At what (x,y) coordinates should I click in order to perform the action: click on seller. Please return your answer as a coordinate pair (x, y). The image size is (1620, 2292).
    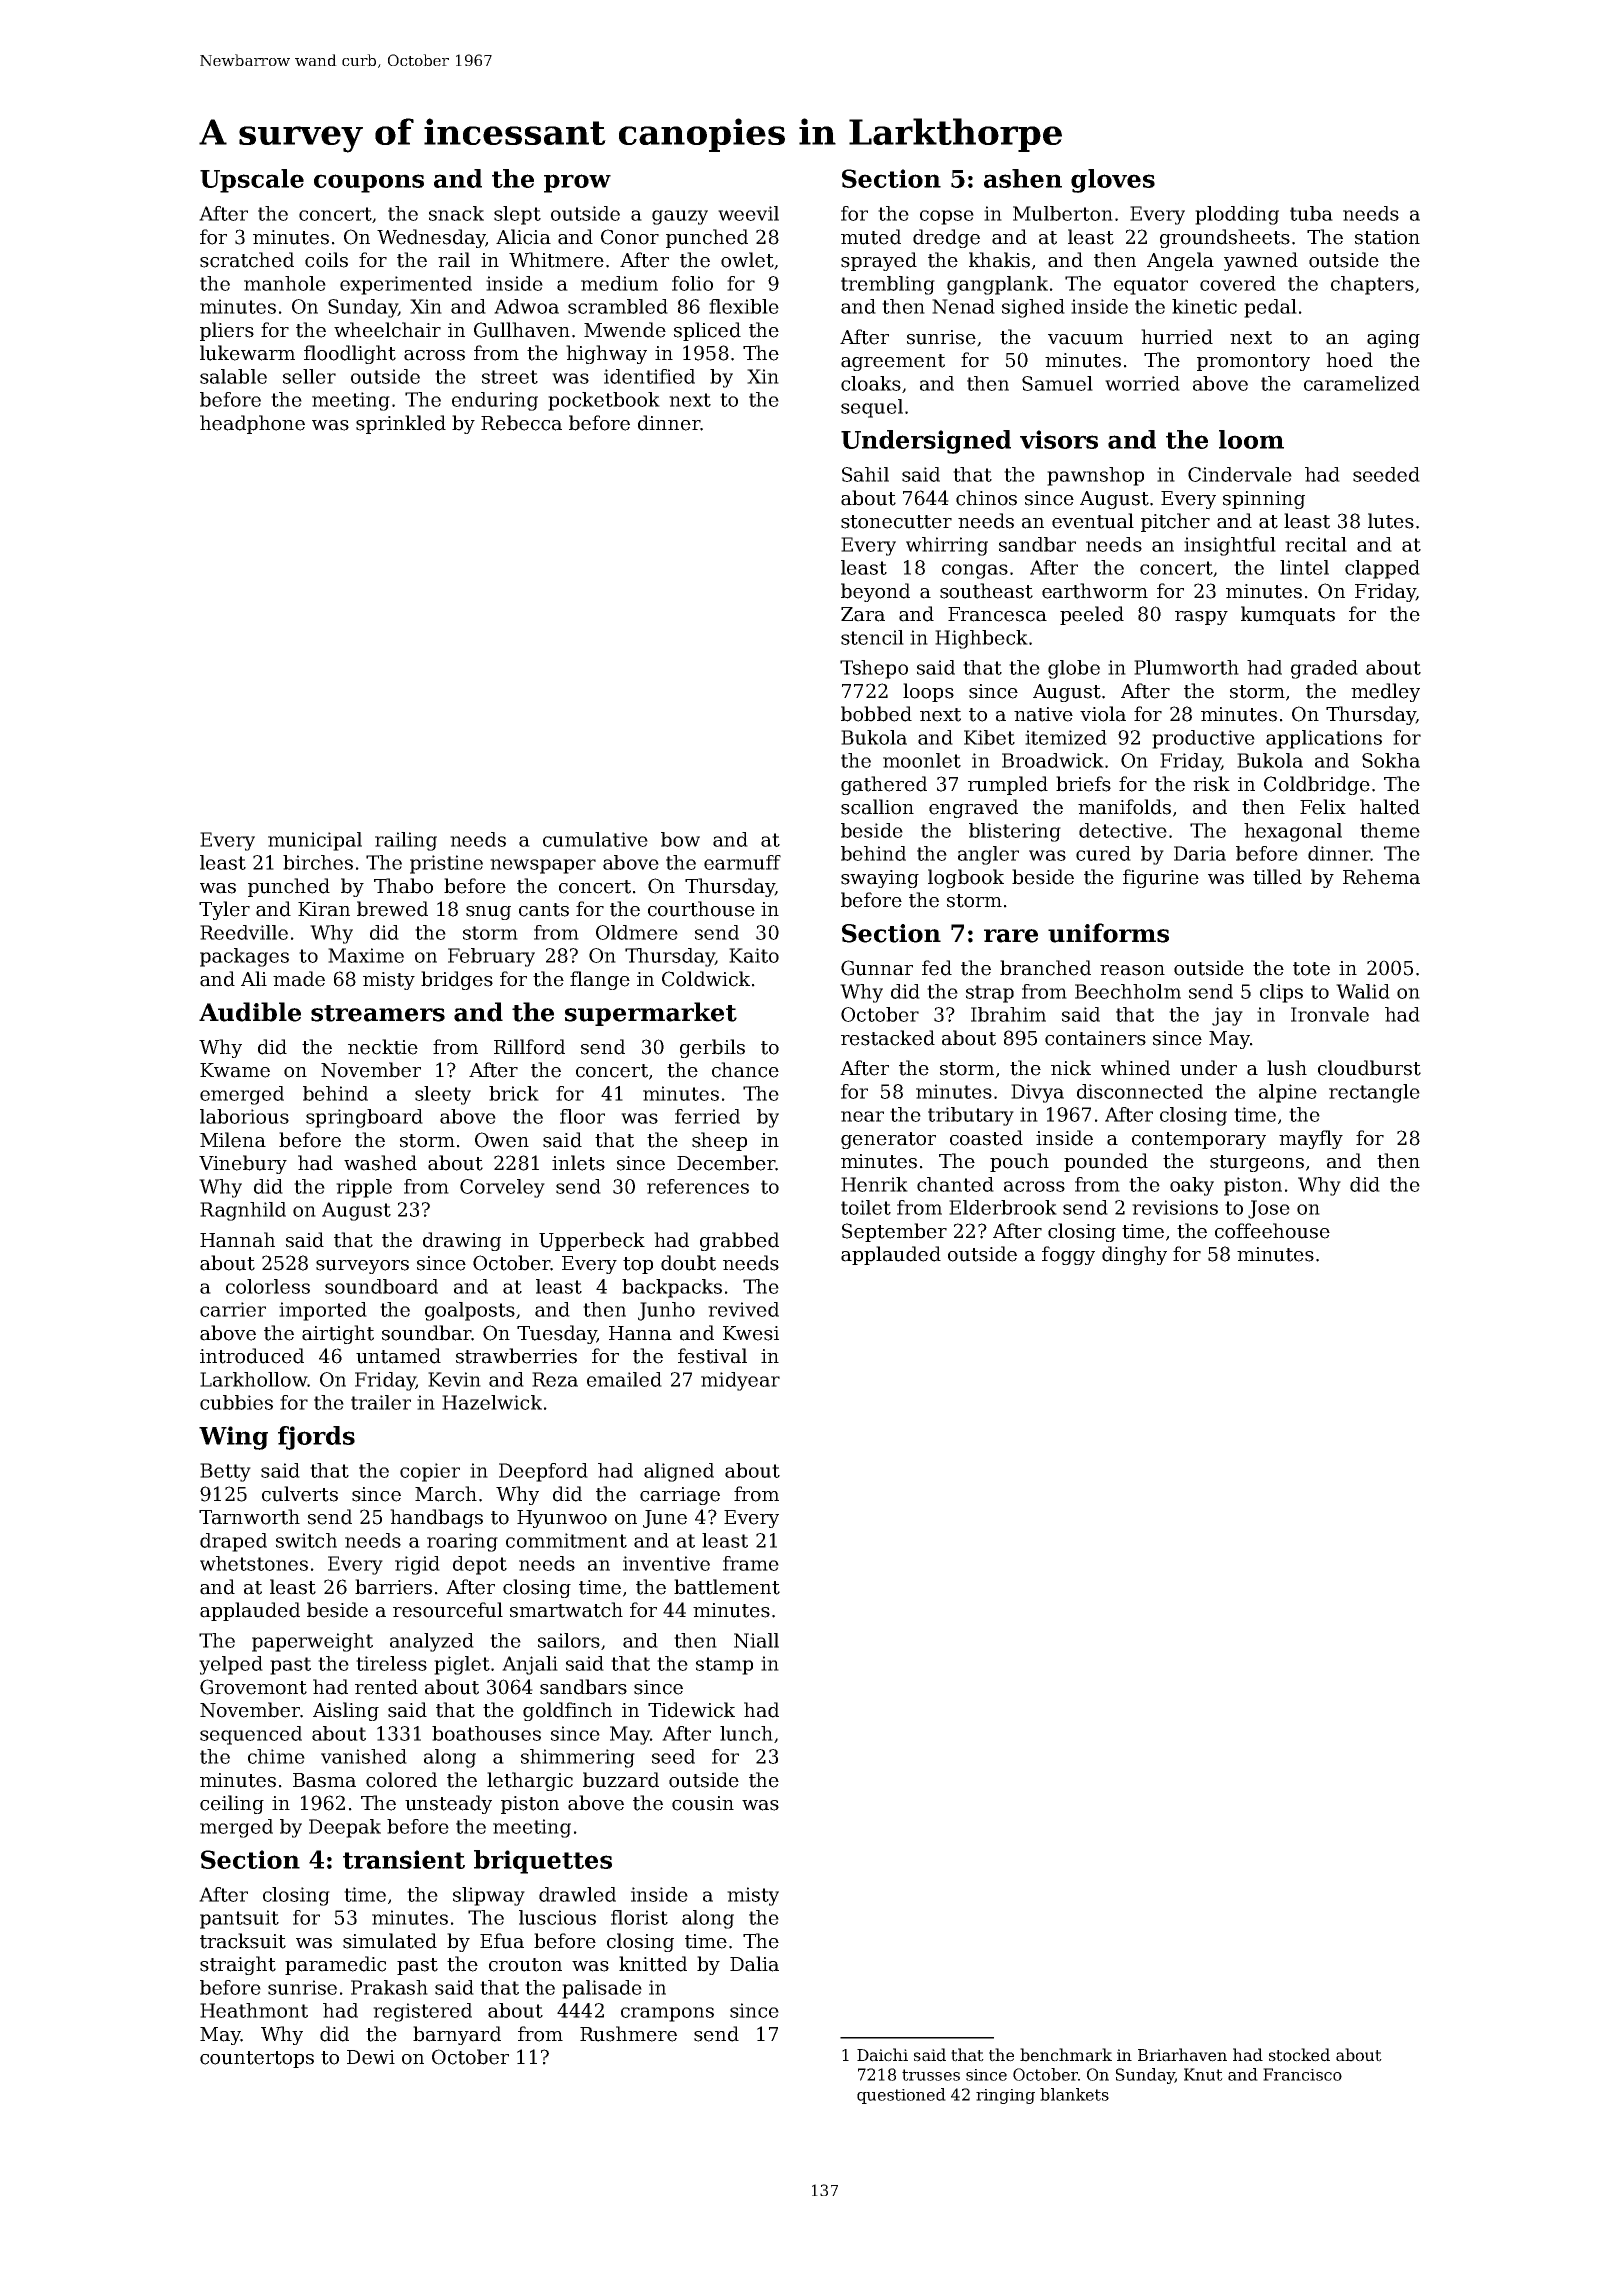
    Looking at the image, I should click on (309, 376).
